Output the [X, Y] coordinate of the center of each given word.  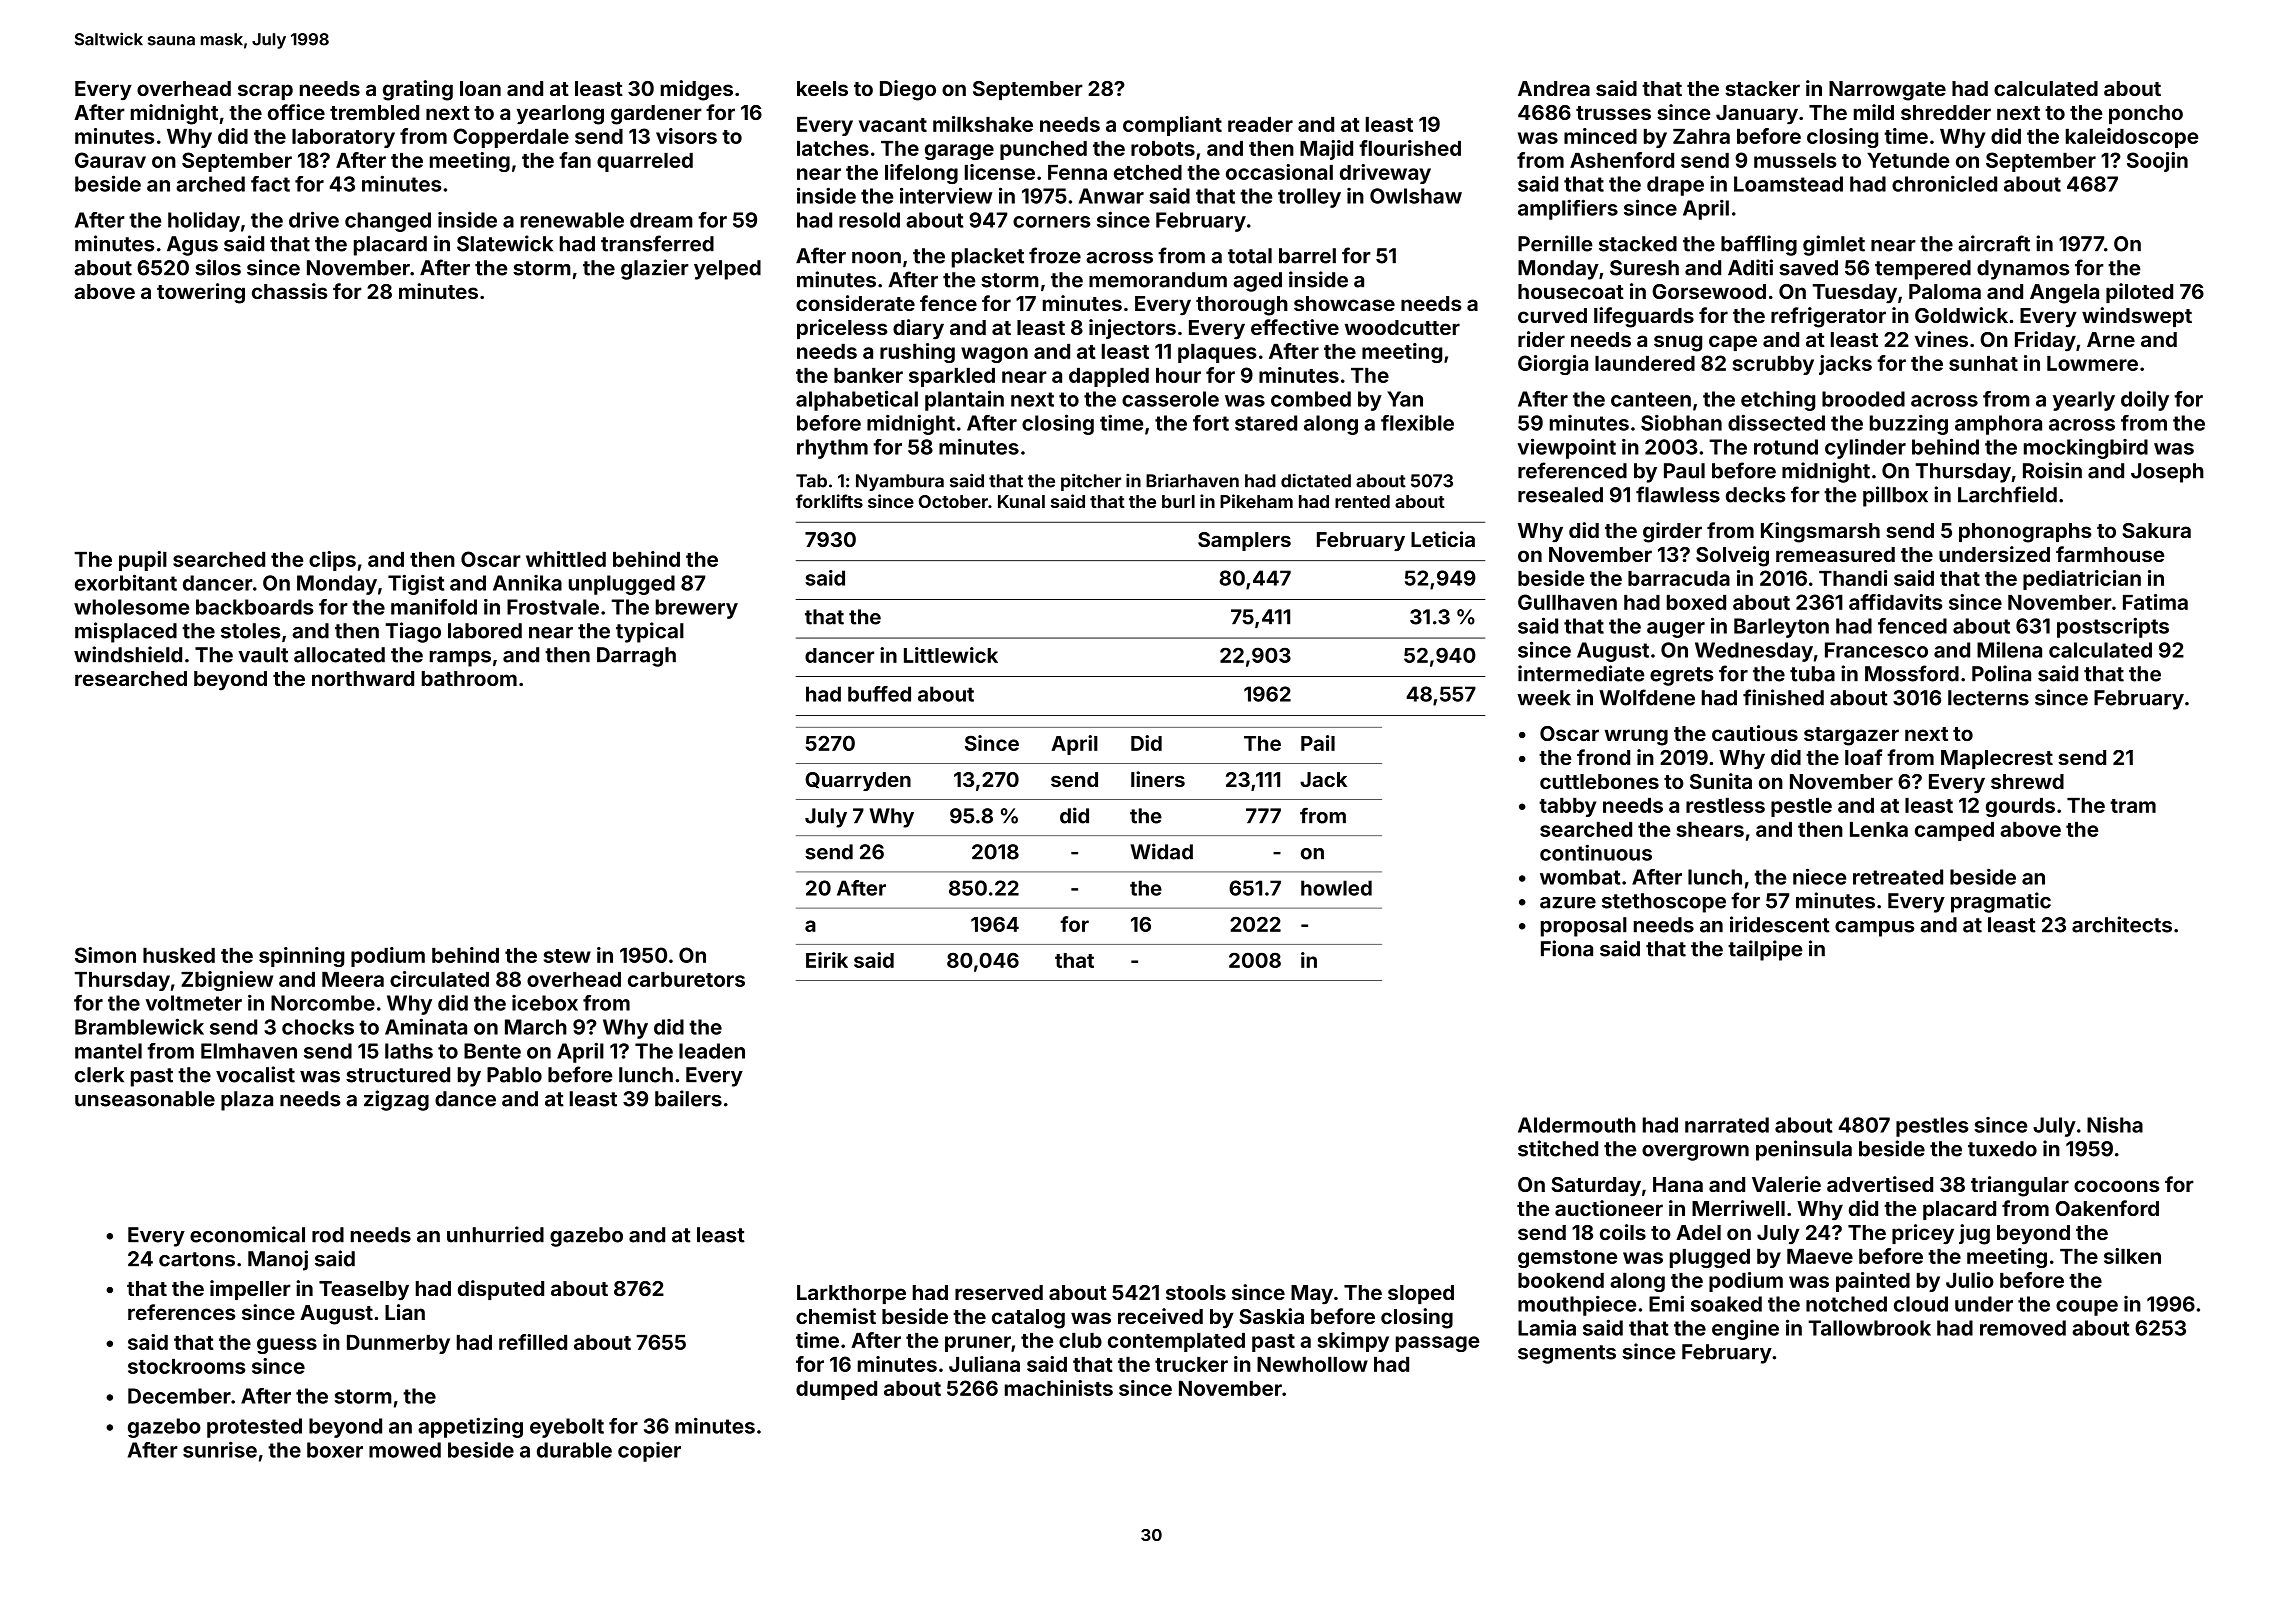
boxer [335, 1450]
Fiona [1567, 948]
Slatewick [505, 243]
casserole [1170, 399]
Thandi [1853, 578]
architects [2122, 924]
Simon [105, 955]
